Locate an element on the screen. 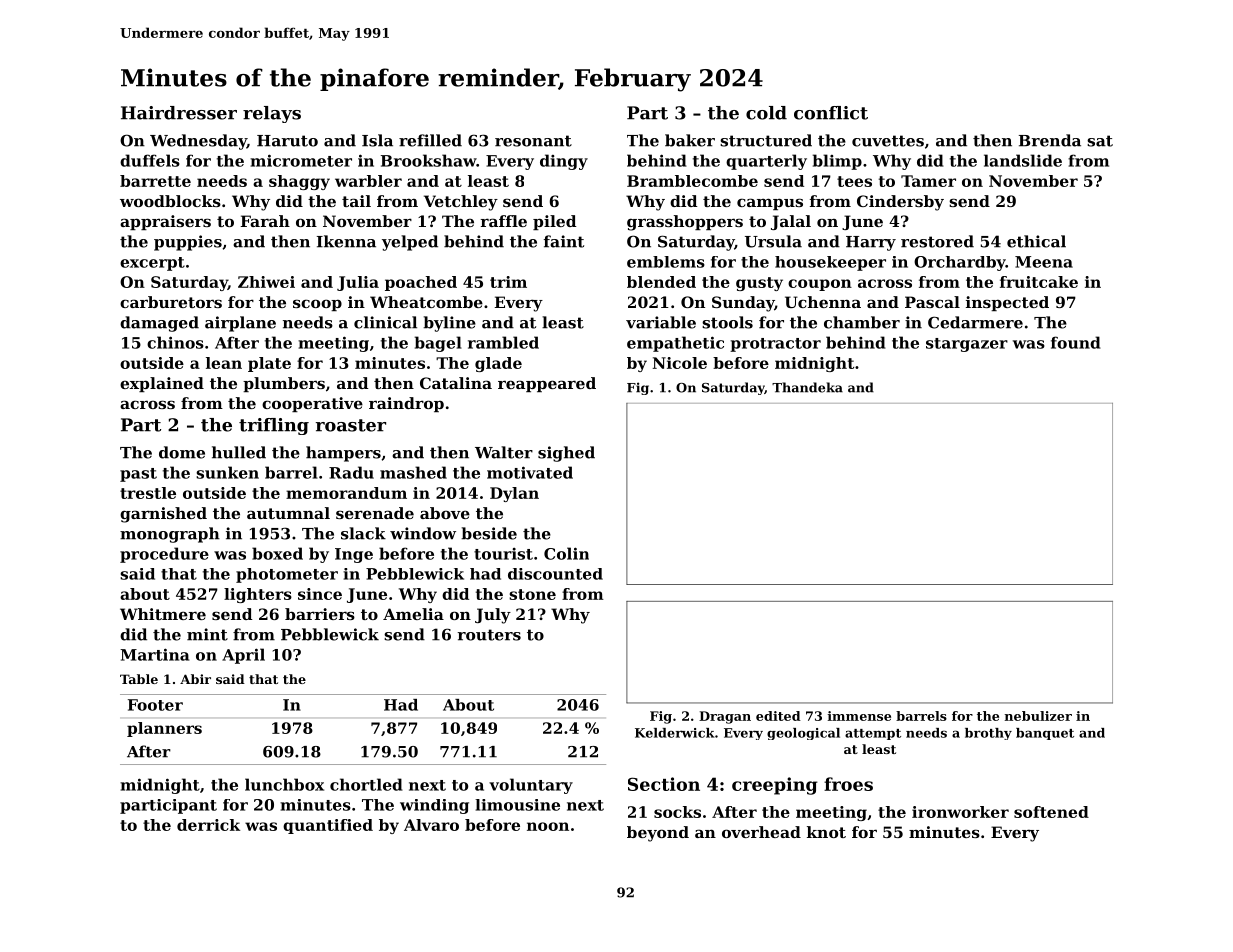  warbler is located at coordinates (368, 181).
